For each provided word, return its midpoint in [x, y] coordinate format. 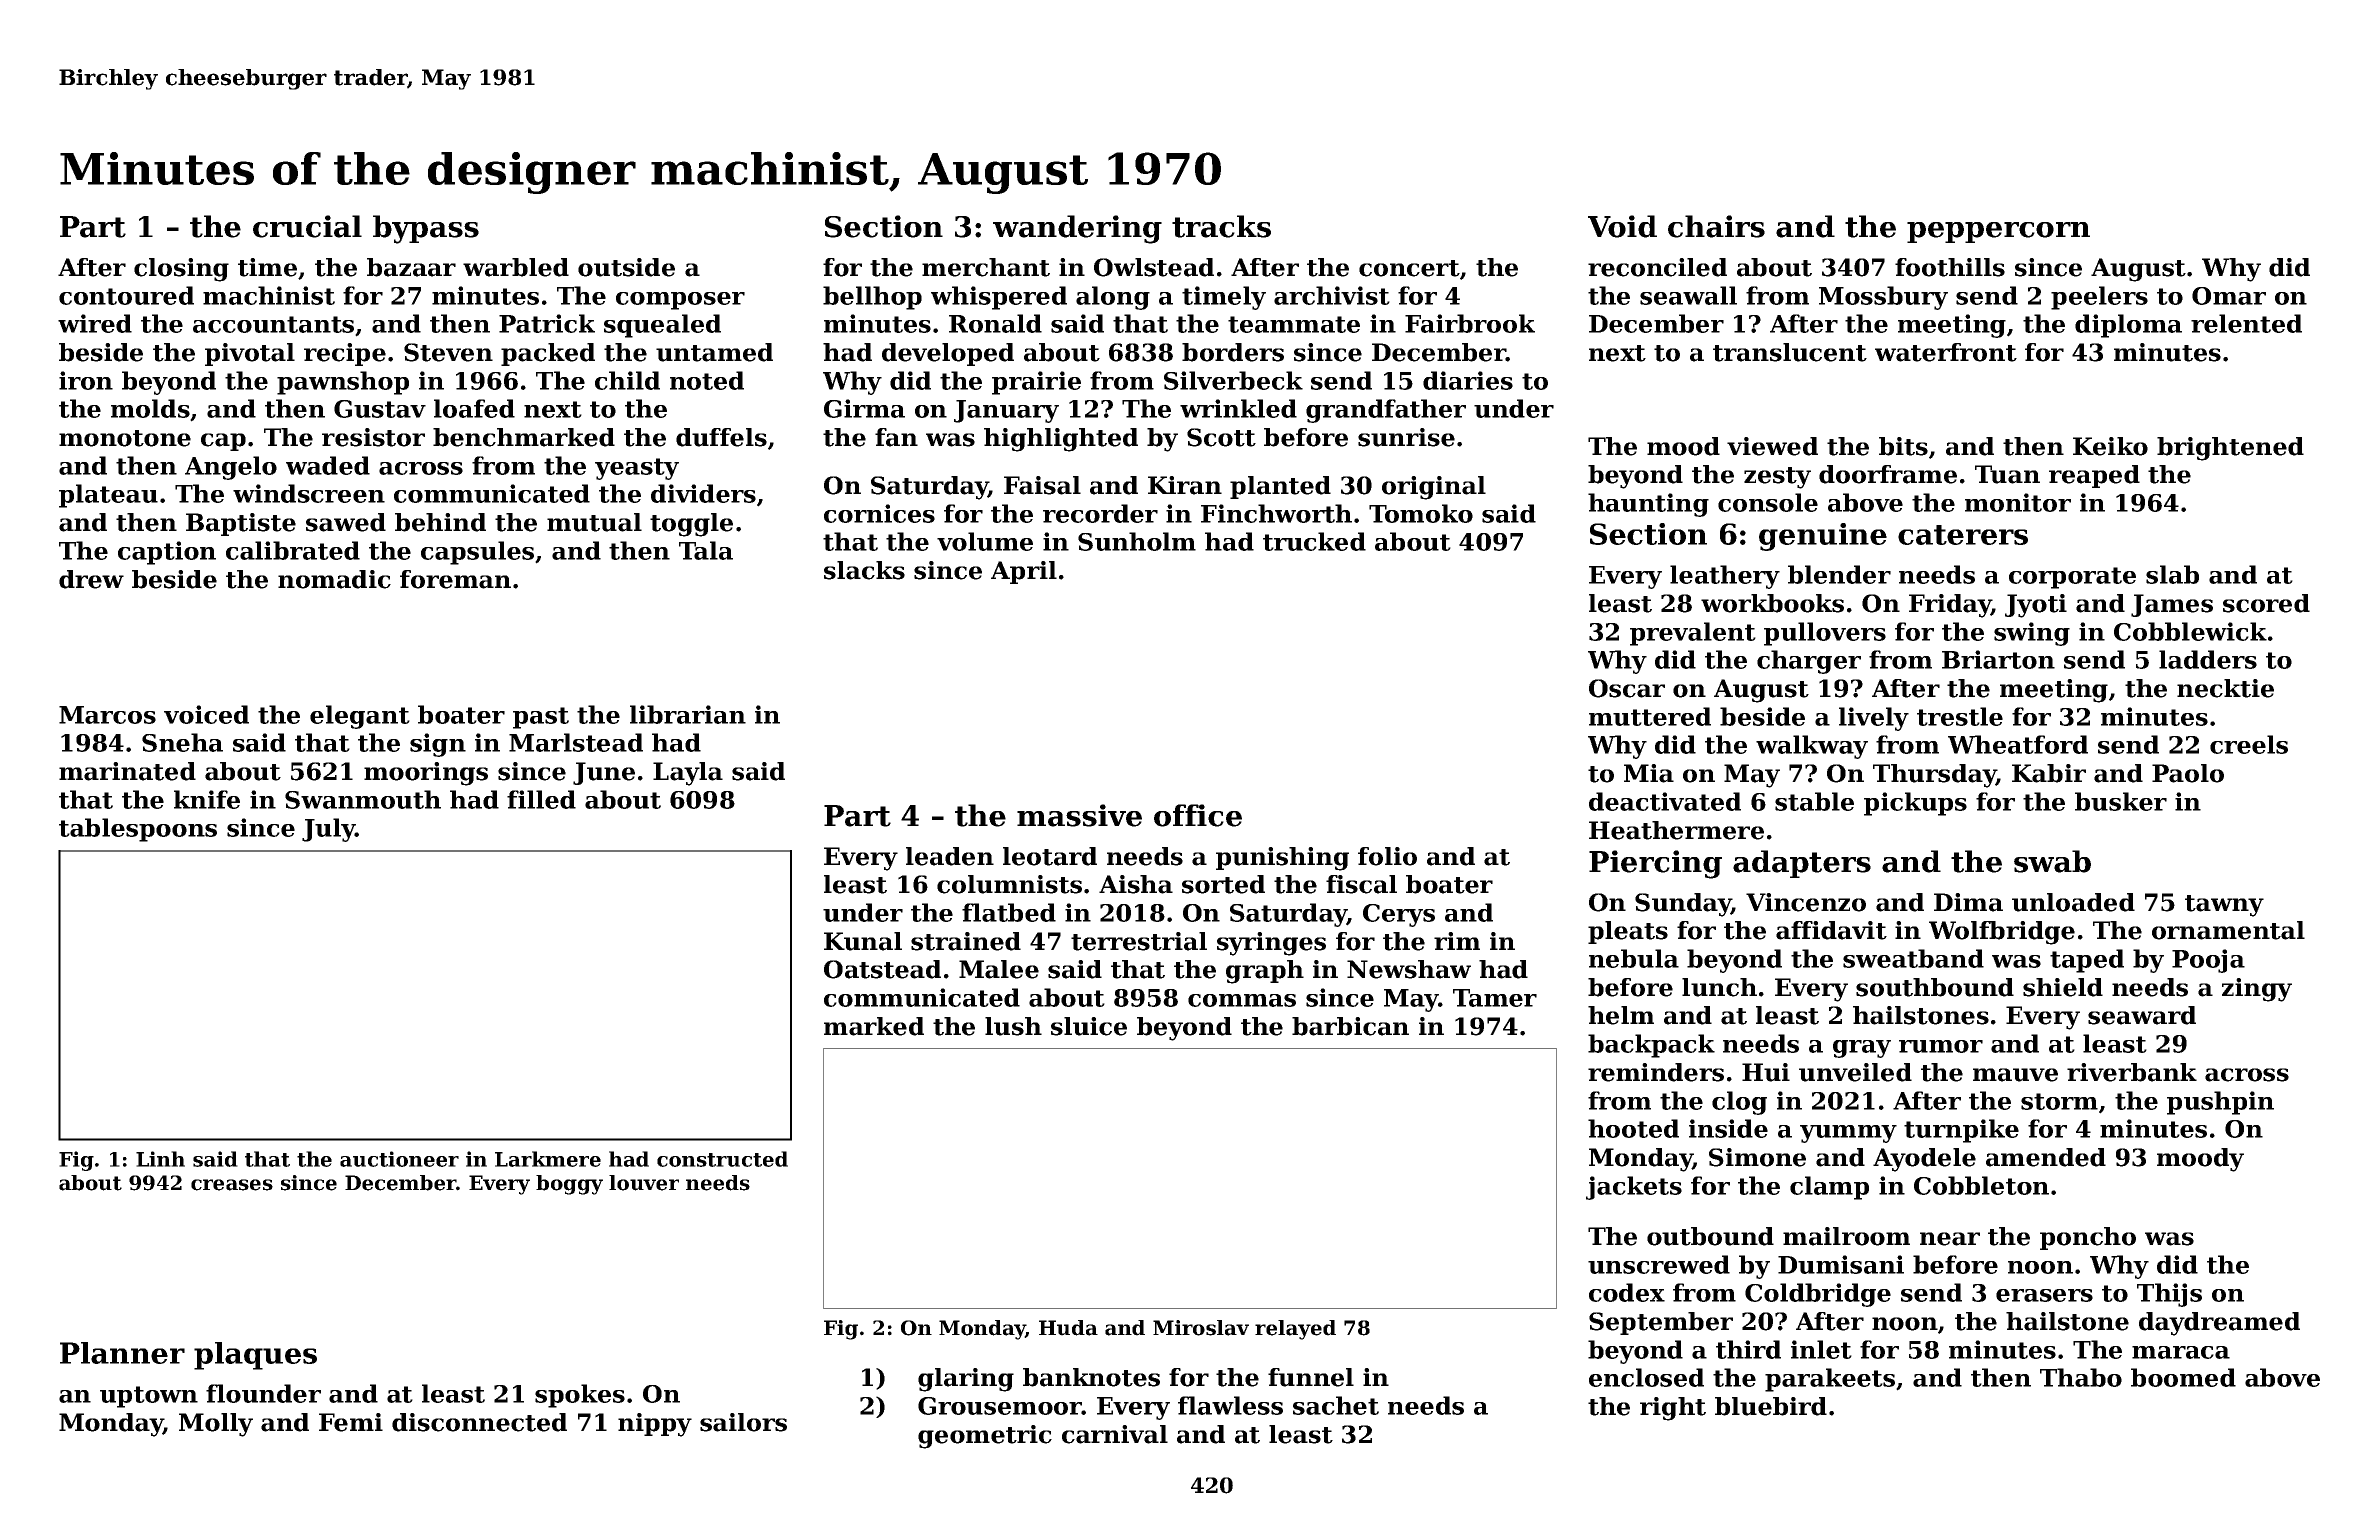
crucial [307, 226]
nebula [1634, 958]
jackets [1634, 1188]
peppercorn [1998, 232]
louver [644, 1183]
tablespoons [138, 830]
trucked [1314, 541]
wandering [1077, 229]
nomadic [334, 579]
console [1768, 502]
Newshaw [1409, 969]
